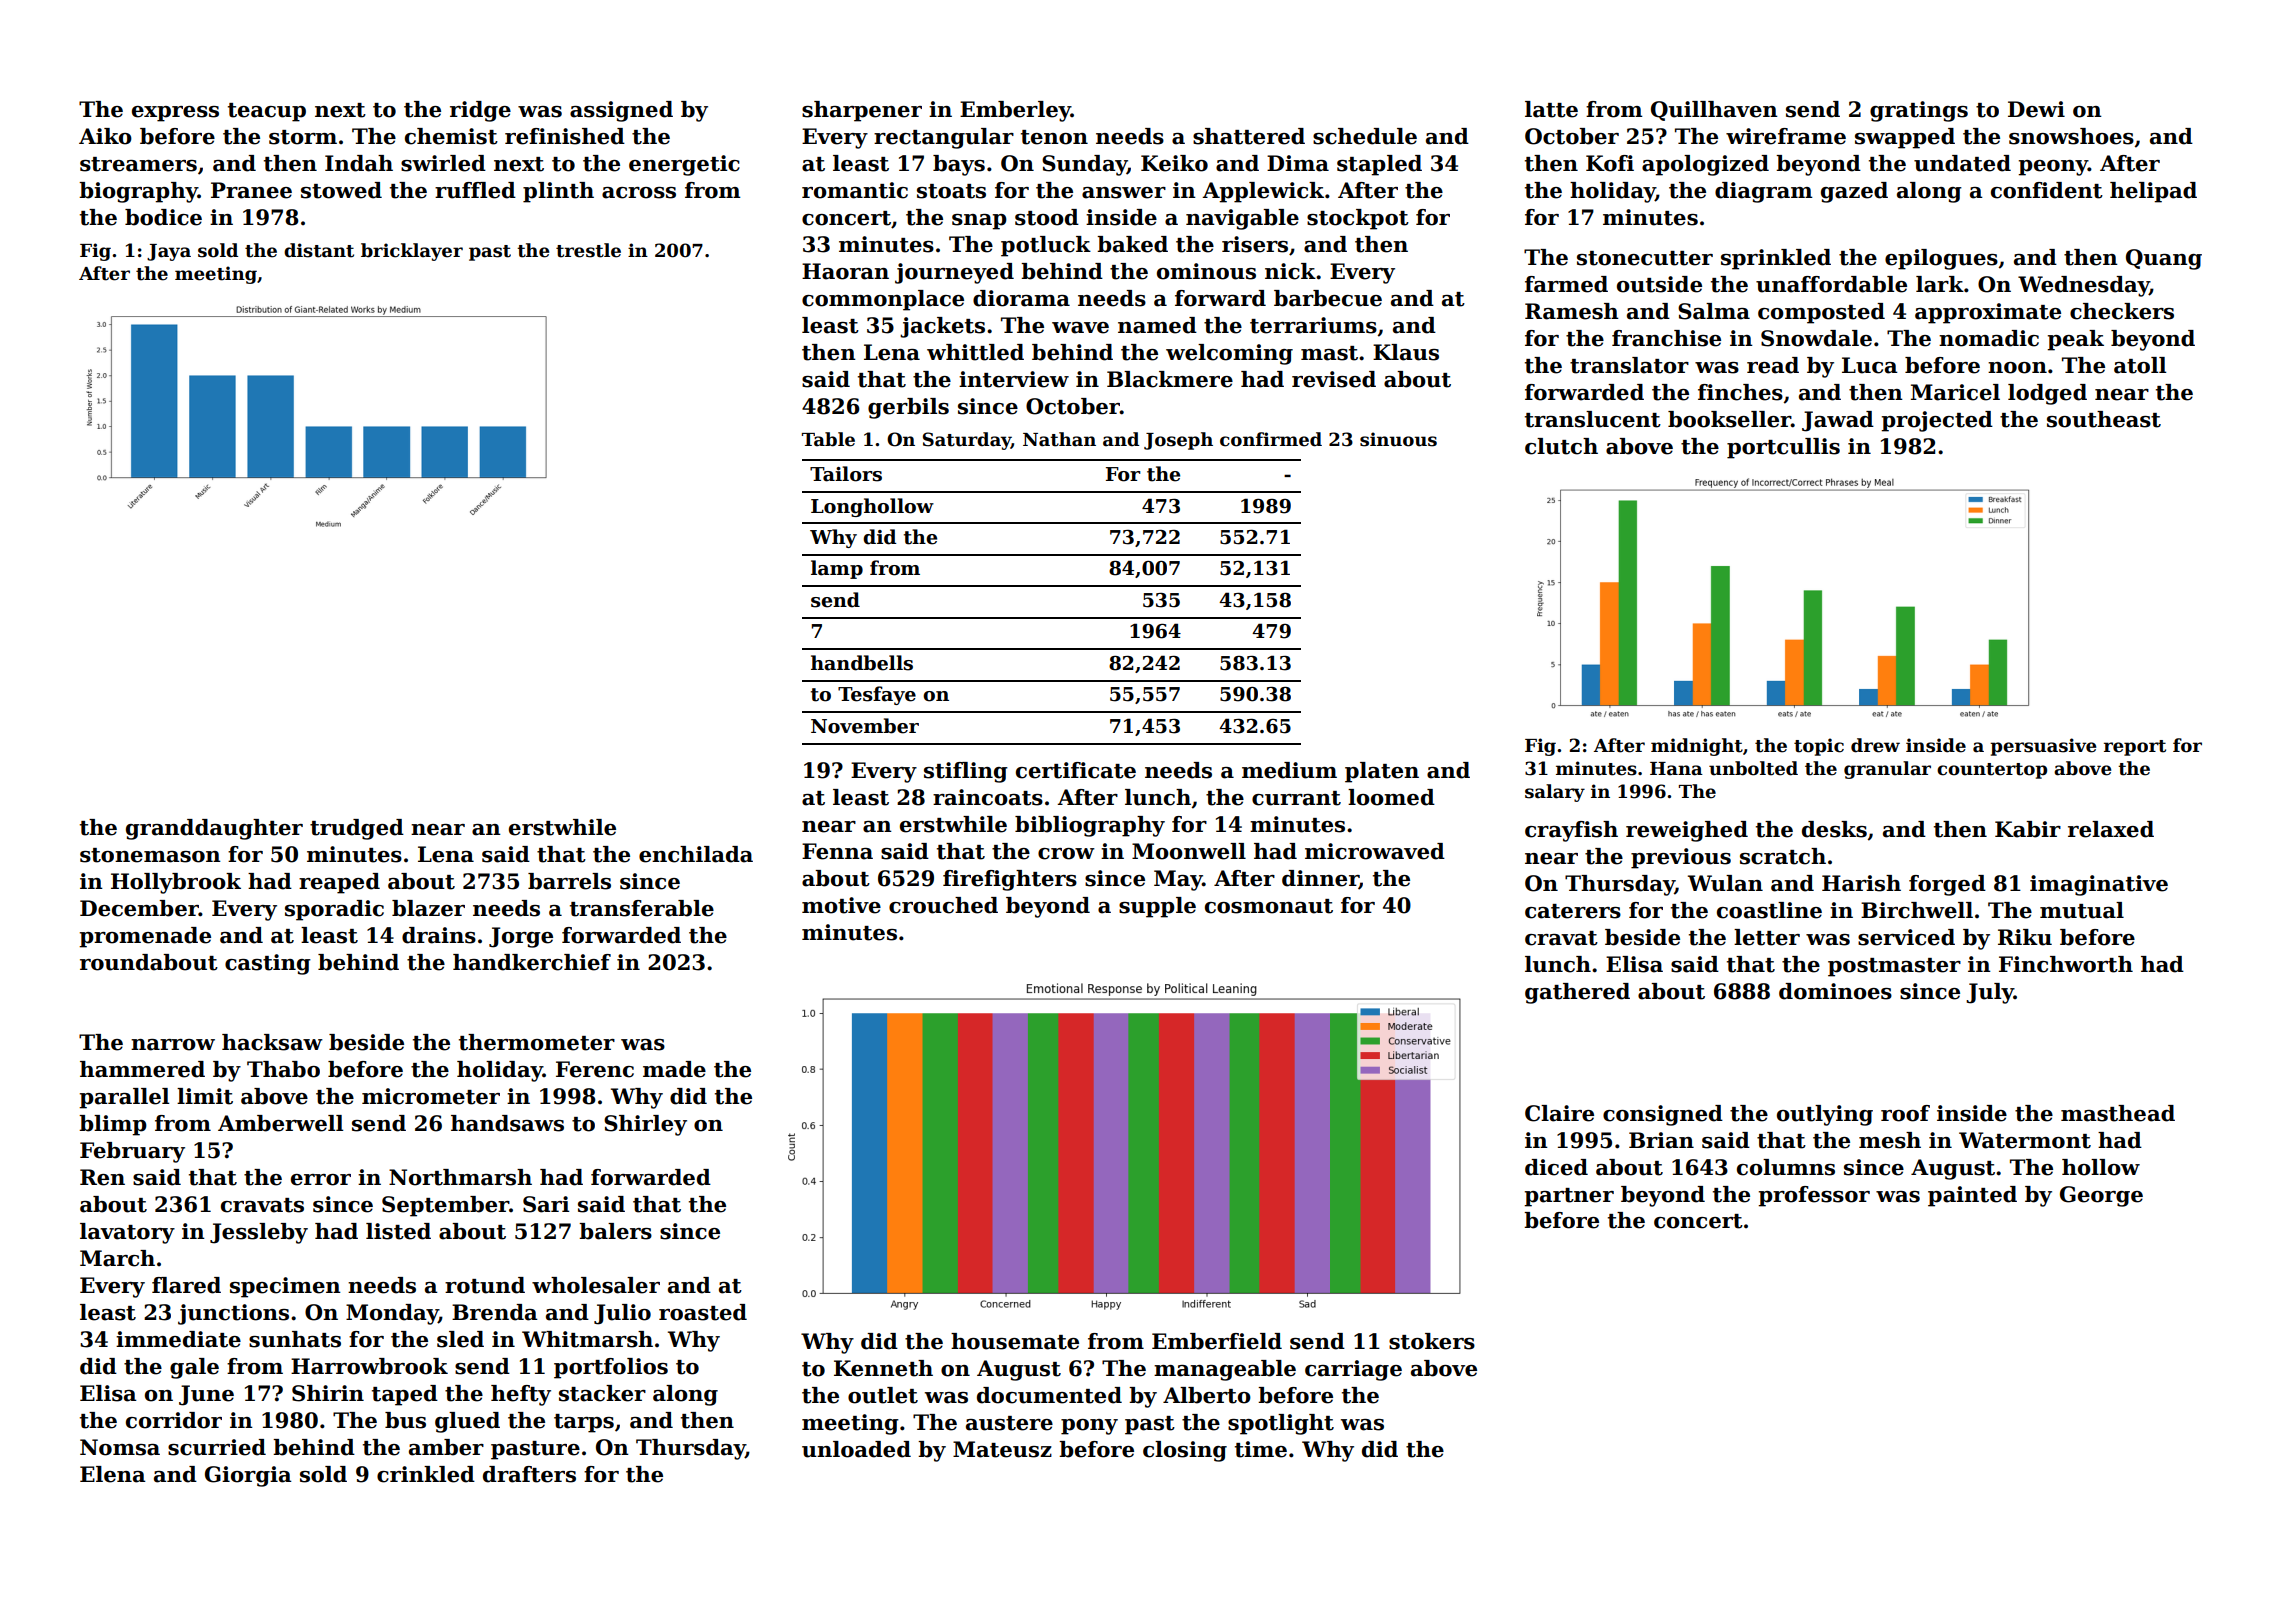 The height and width of the image is (1614, 2282). I want to click on Tailors, so click(846, 474).
